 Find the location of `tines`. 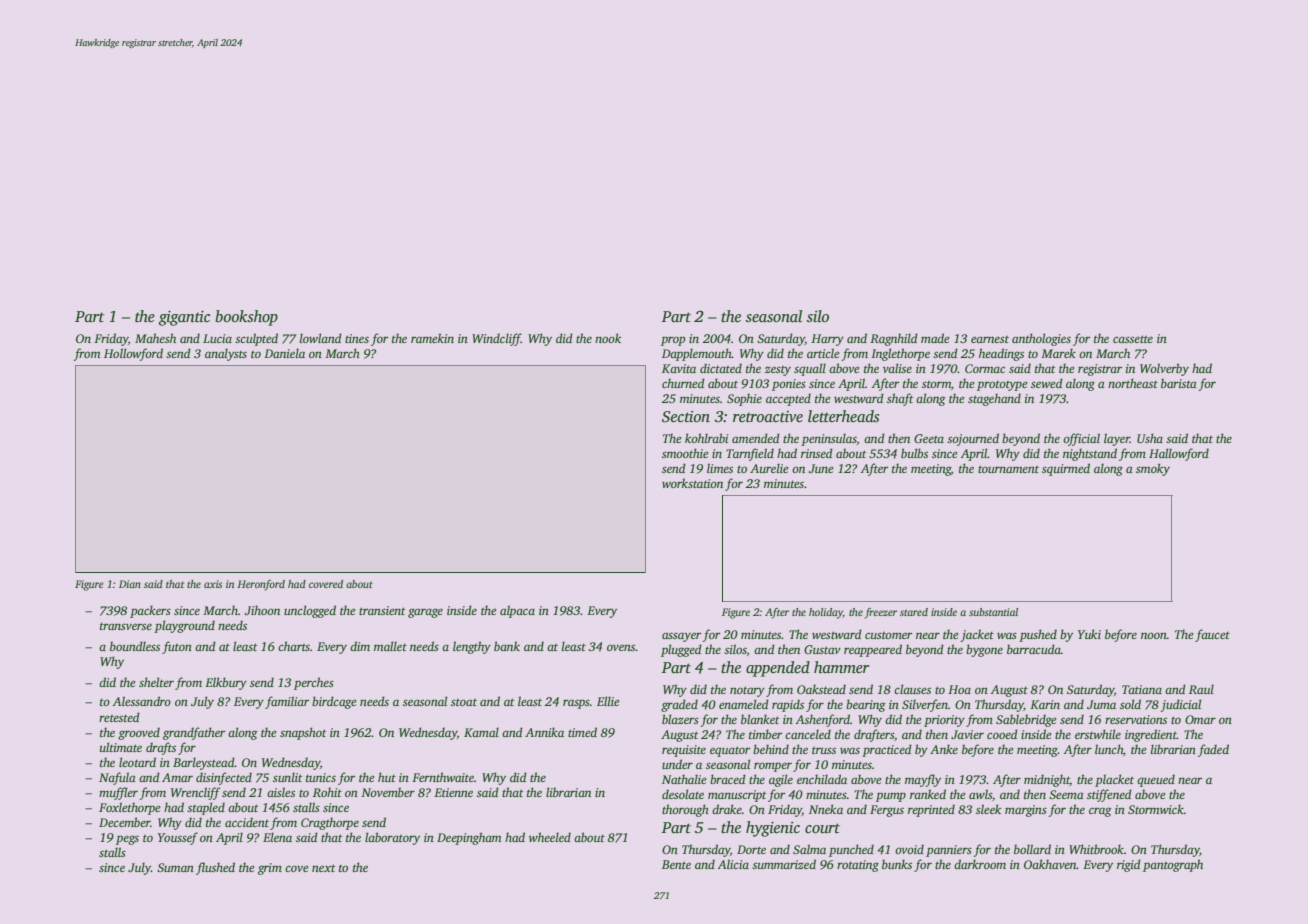

tines is located at coordinates (357, 338).
